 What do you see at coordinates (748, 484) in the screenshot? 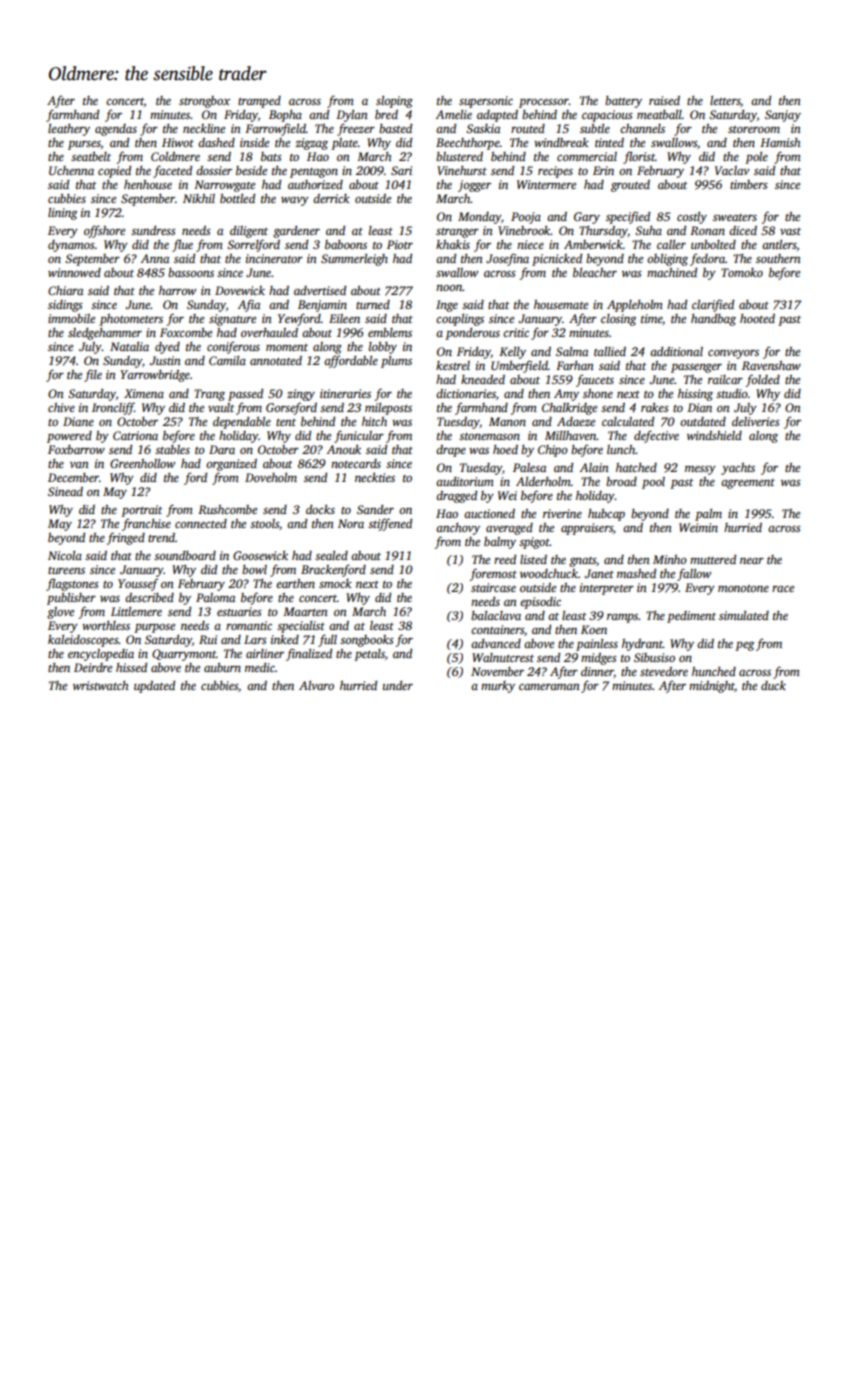
I see `agreement` at bounding box center [748, 484].
